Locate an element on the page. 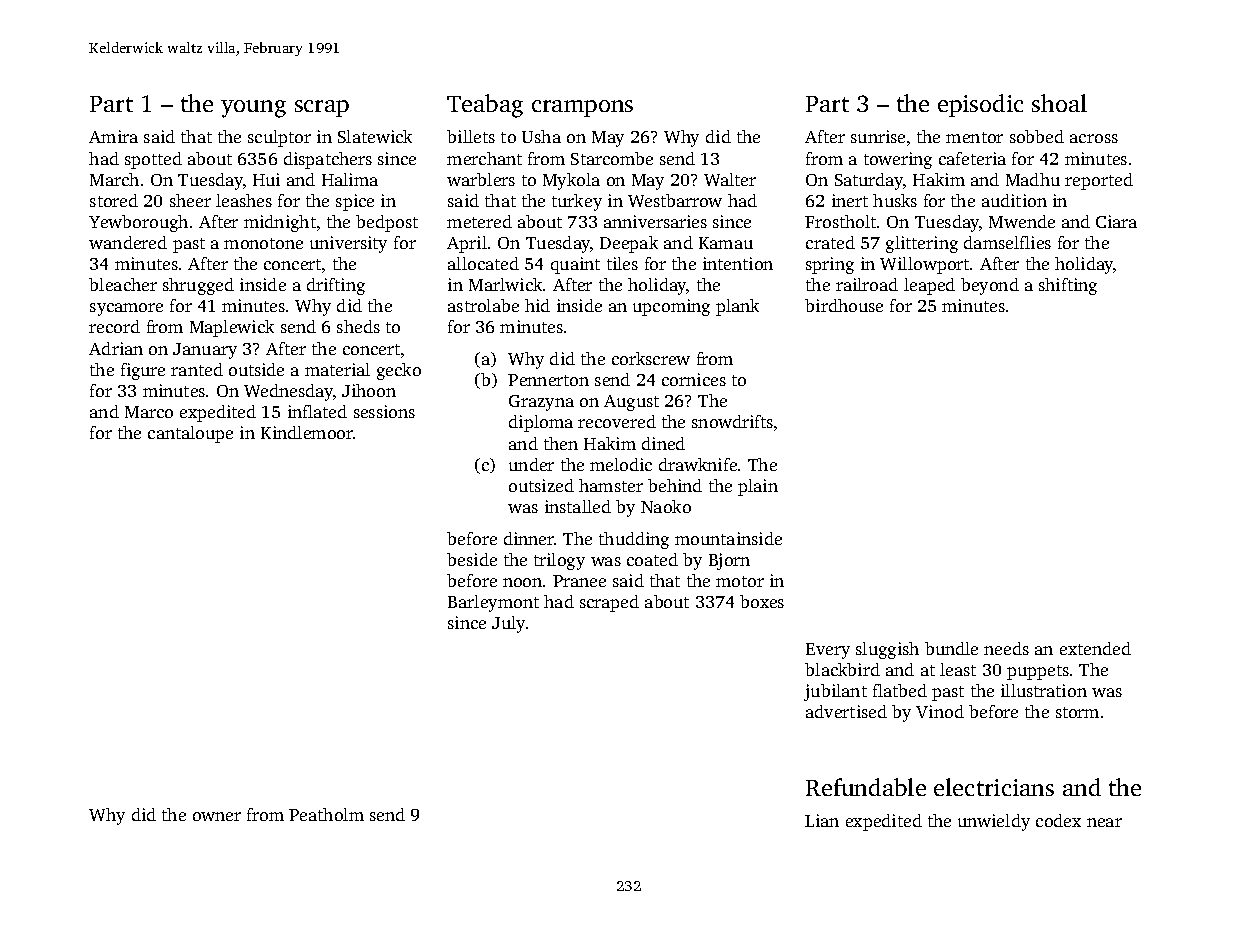 The width and height of the image is (1233, 952). Kindlemoor is located at coordinates (307, 432).
